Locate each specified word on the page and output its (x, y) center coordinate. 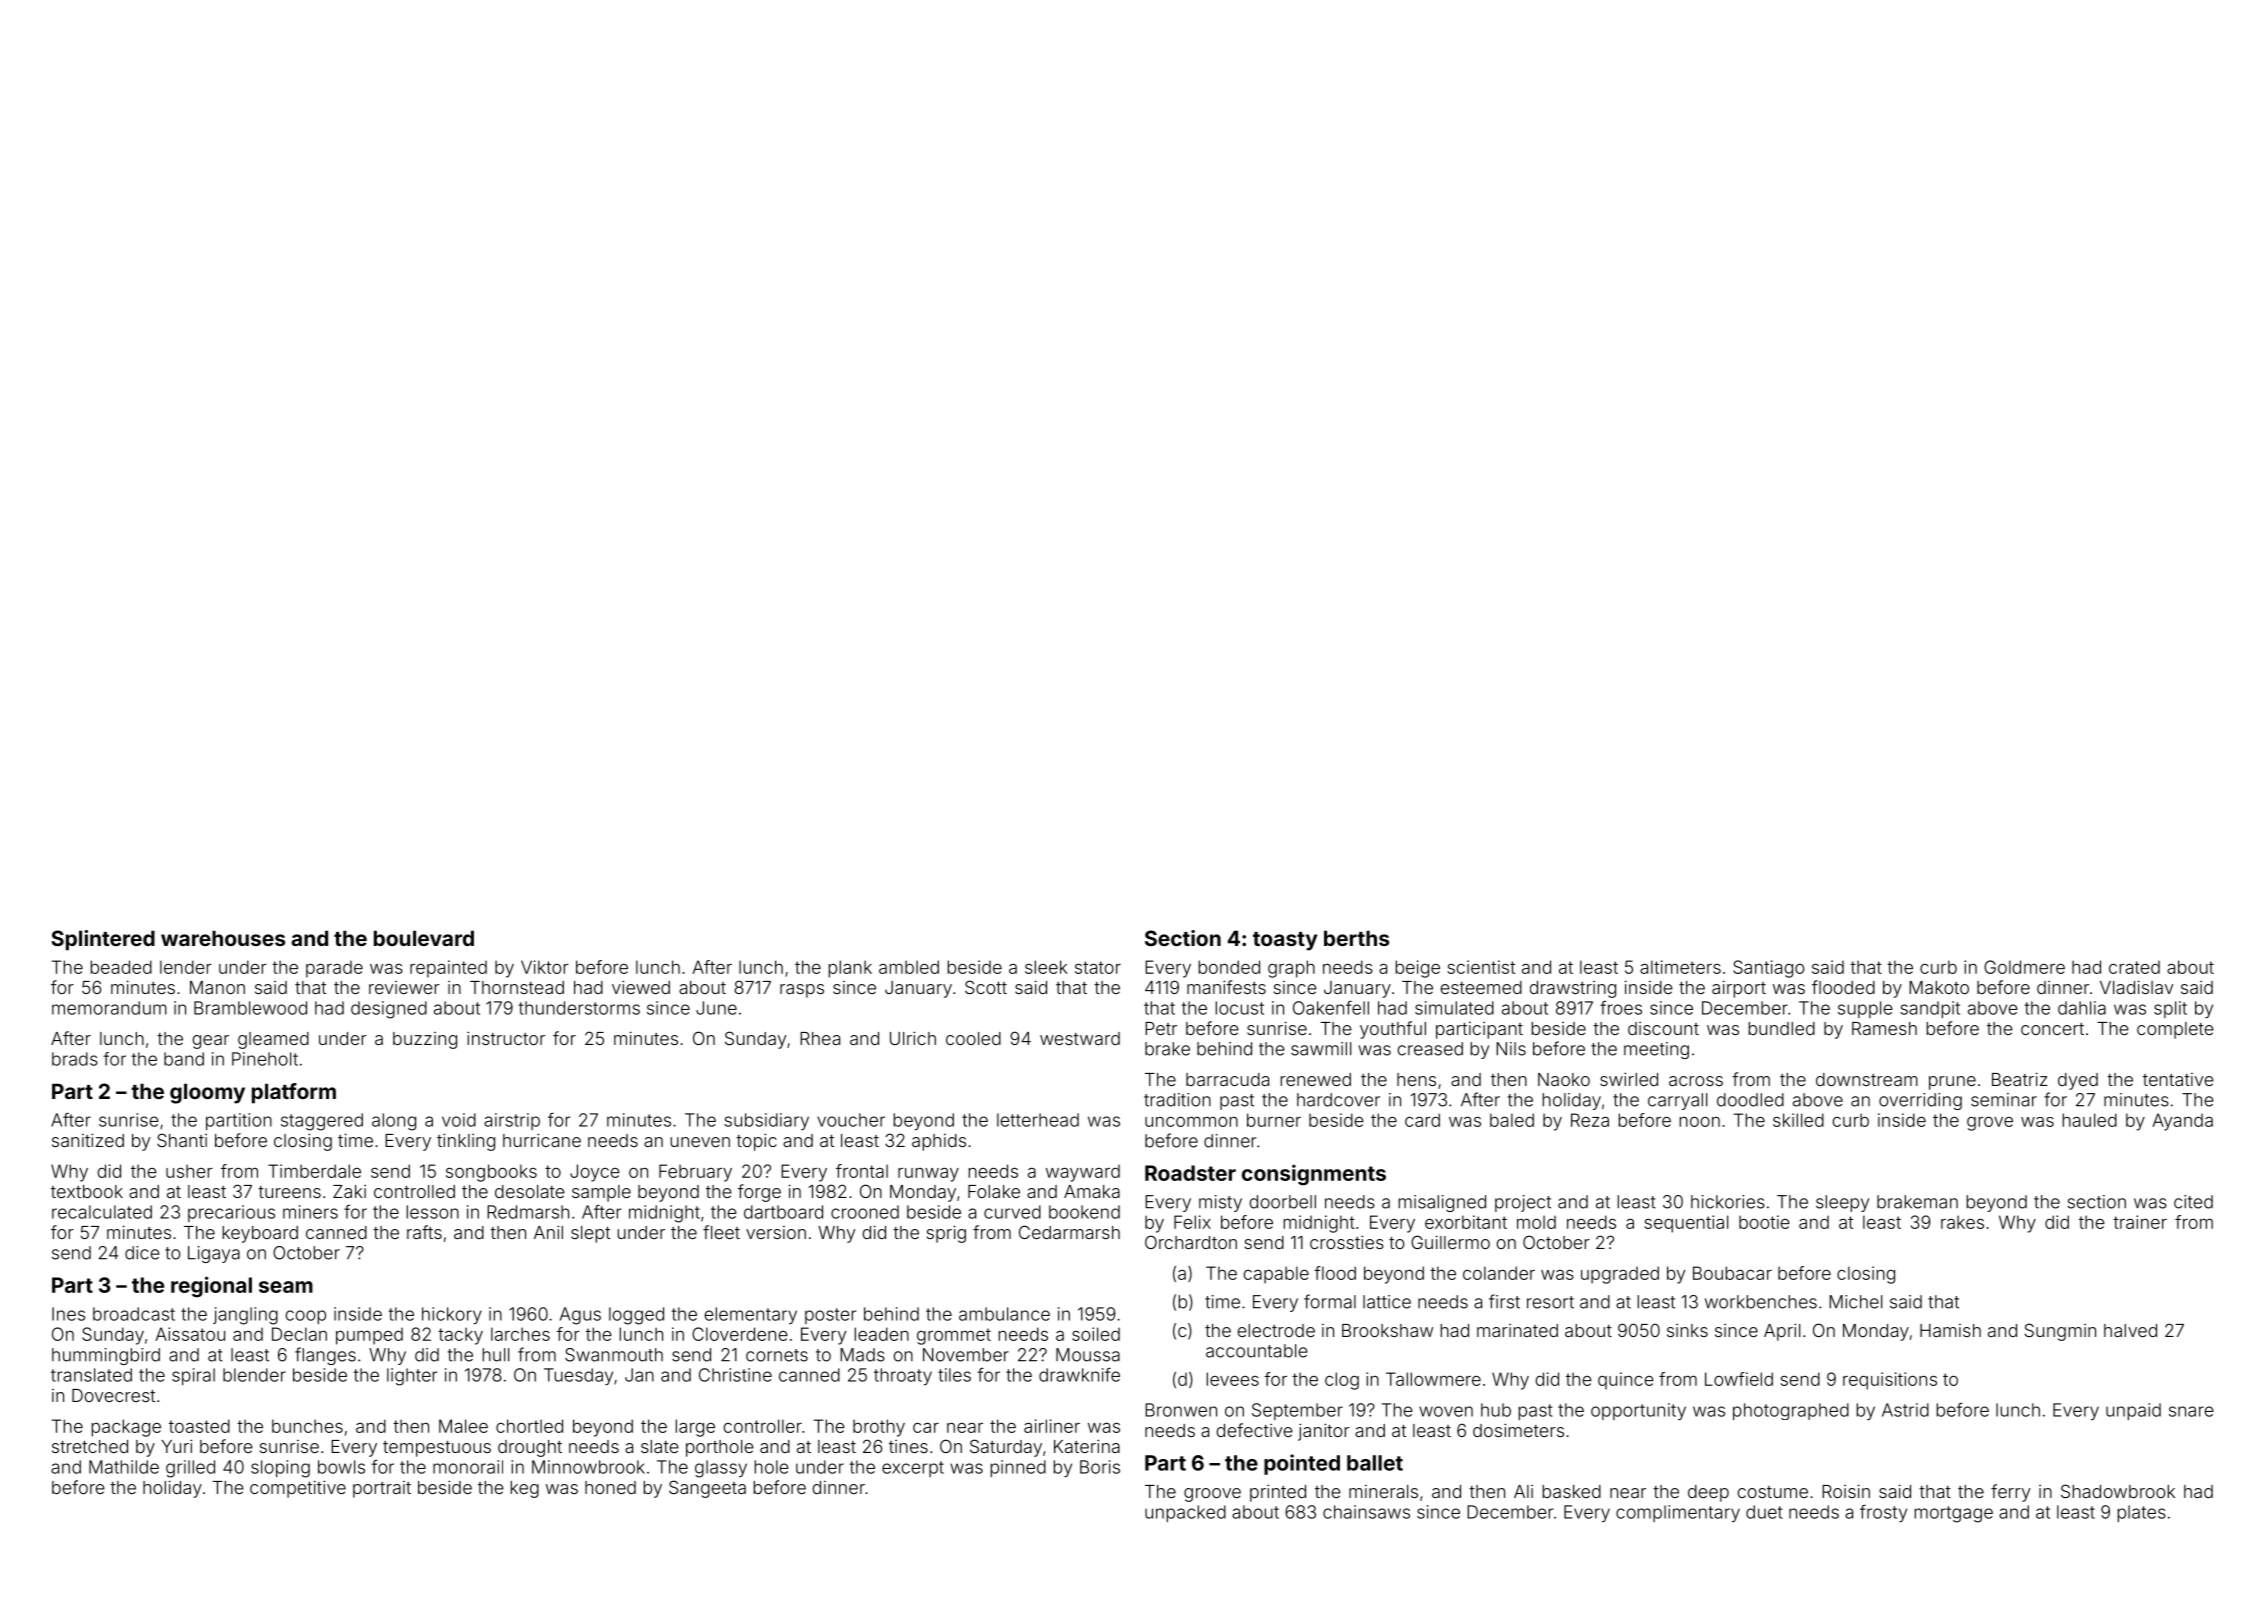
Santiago (1768, 969)
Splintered (103, 940)
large (695, 1428)
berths (1356, 938)
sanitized (88, 1140)
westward (1080, 1038)
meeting (1656, 1050)
